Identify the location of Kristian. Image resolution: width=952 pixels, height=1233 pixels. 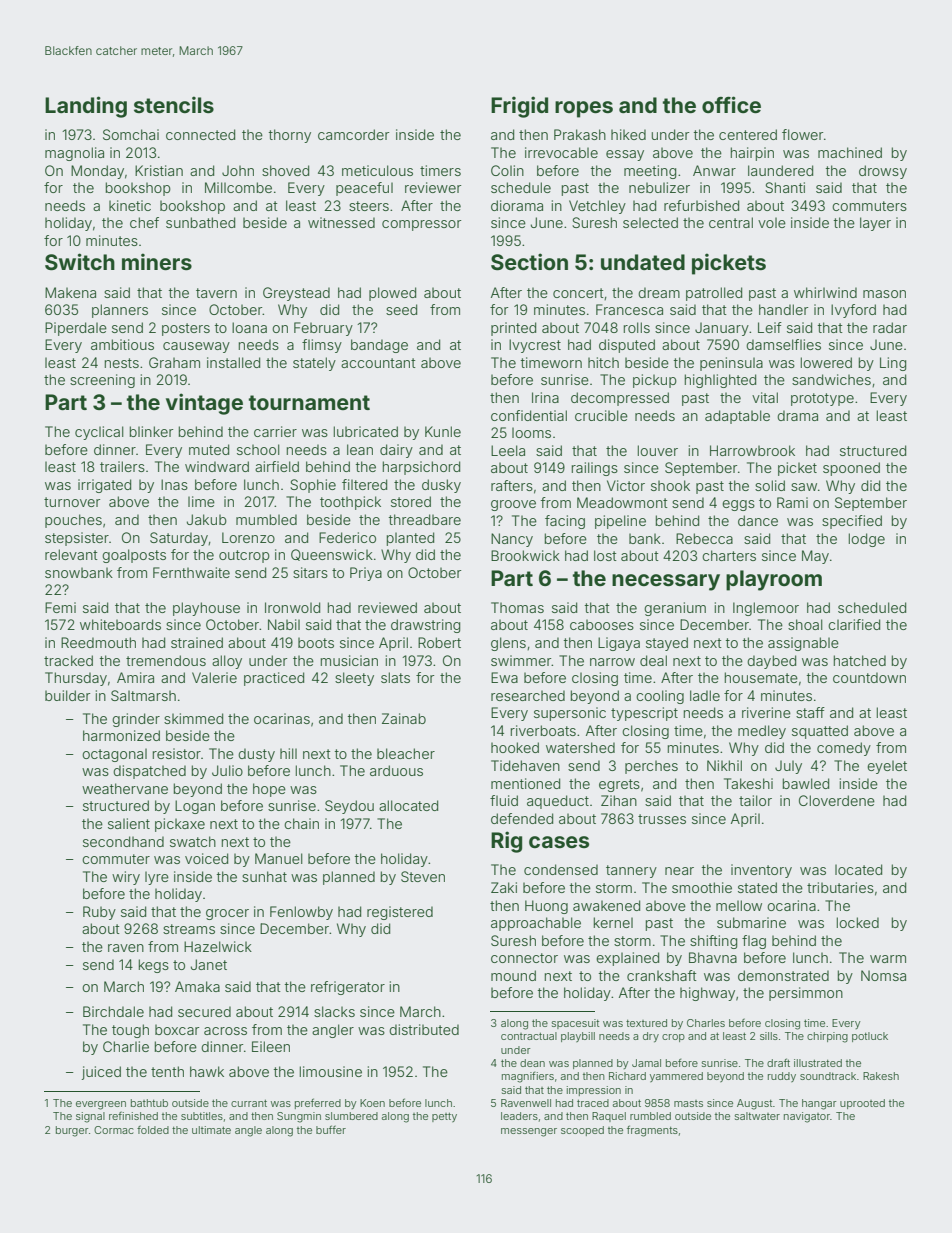
(159, 170).
